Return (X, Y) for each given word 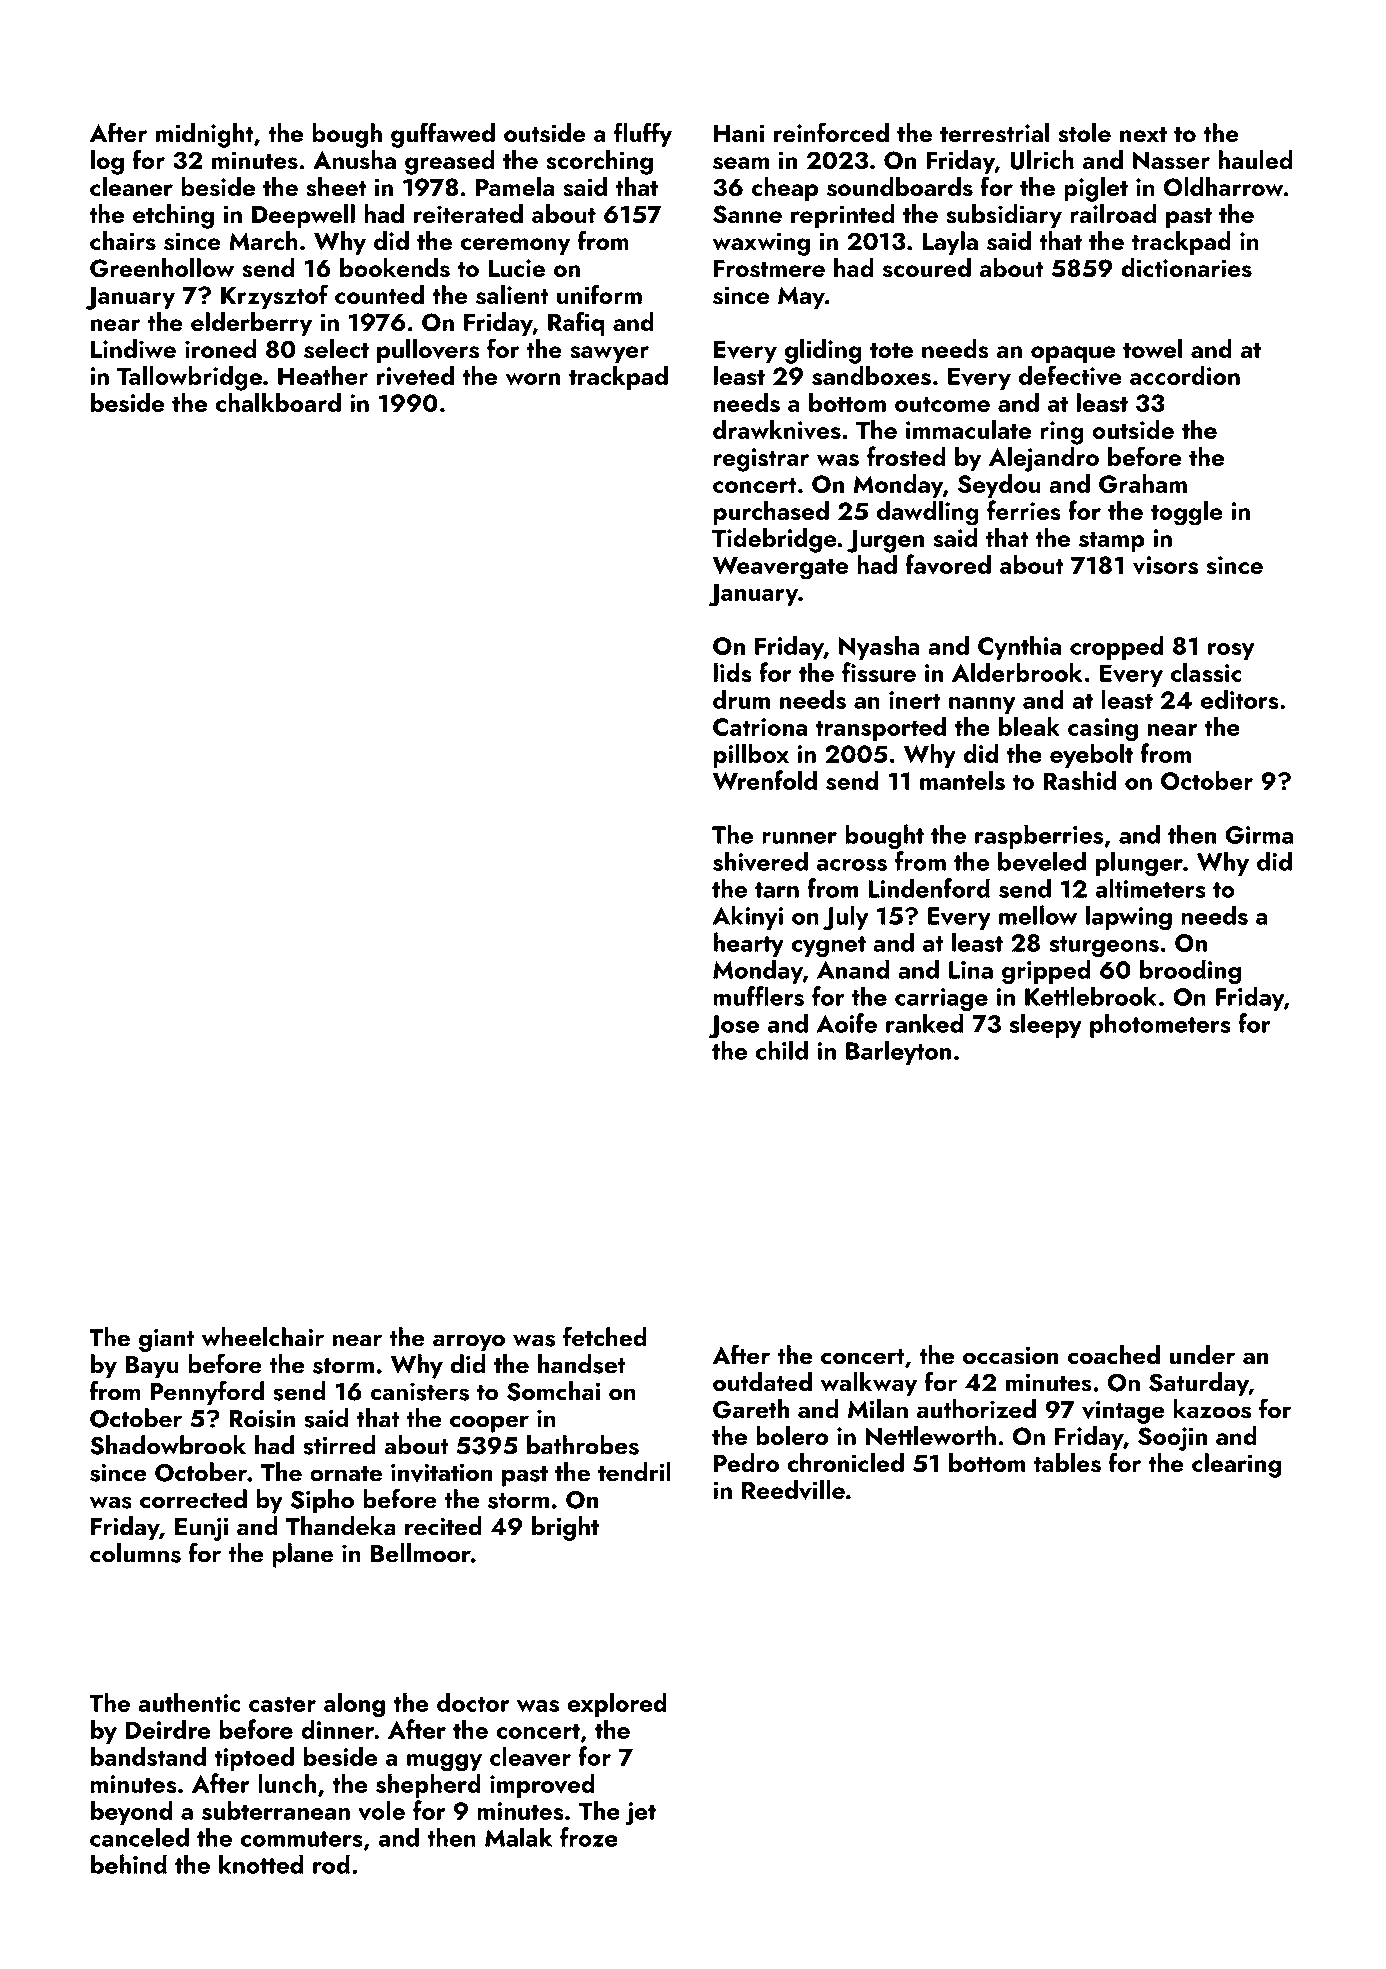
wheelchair (263, 1337)
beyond (132, 1812)
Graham (1143, 483)
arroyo (469, 1343)
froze (589, 1837)
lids (733, 672)
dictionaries (1186, 268)
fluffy (643, 135)
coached (1114, 1355)
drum (741, 699)
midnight (205, 135)
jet (640, 1814)
